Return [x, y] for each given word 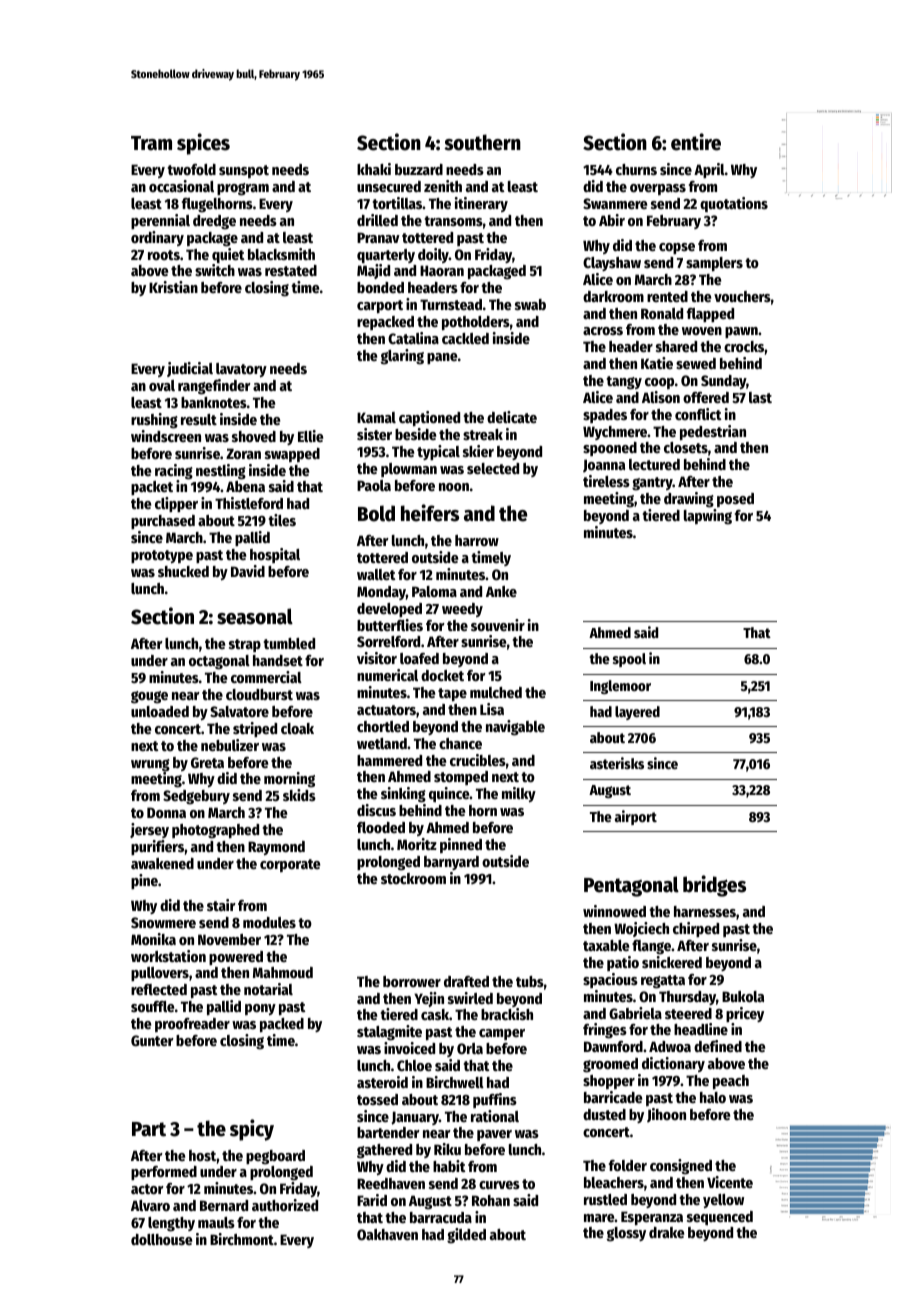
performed [164, 1173]
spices [203, 144]
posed [735, 500]
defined [718, 1046]
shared [676, 346]
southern [482, 142]
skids [299, 795]
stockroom [413, 878]
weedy [462, 610]
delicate [512, 417]
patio [623, 963]
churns [636, 169]
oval [162, 385]
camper [502, 1034]
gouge [149, 697]
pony [260, 1009]
